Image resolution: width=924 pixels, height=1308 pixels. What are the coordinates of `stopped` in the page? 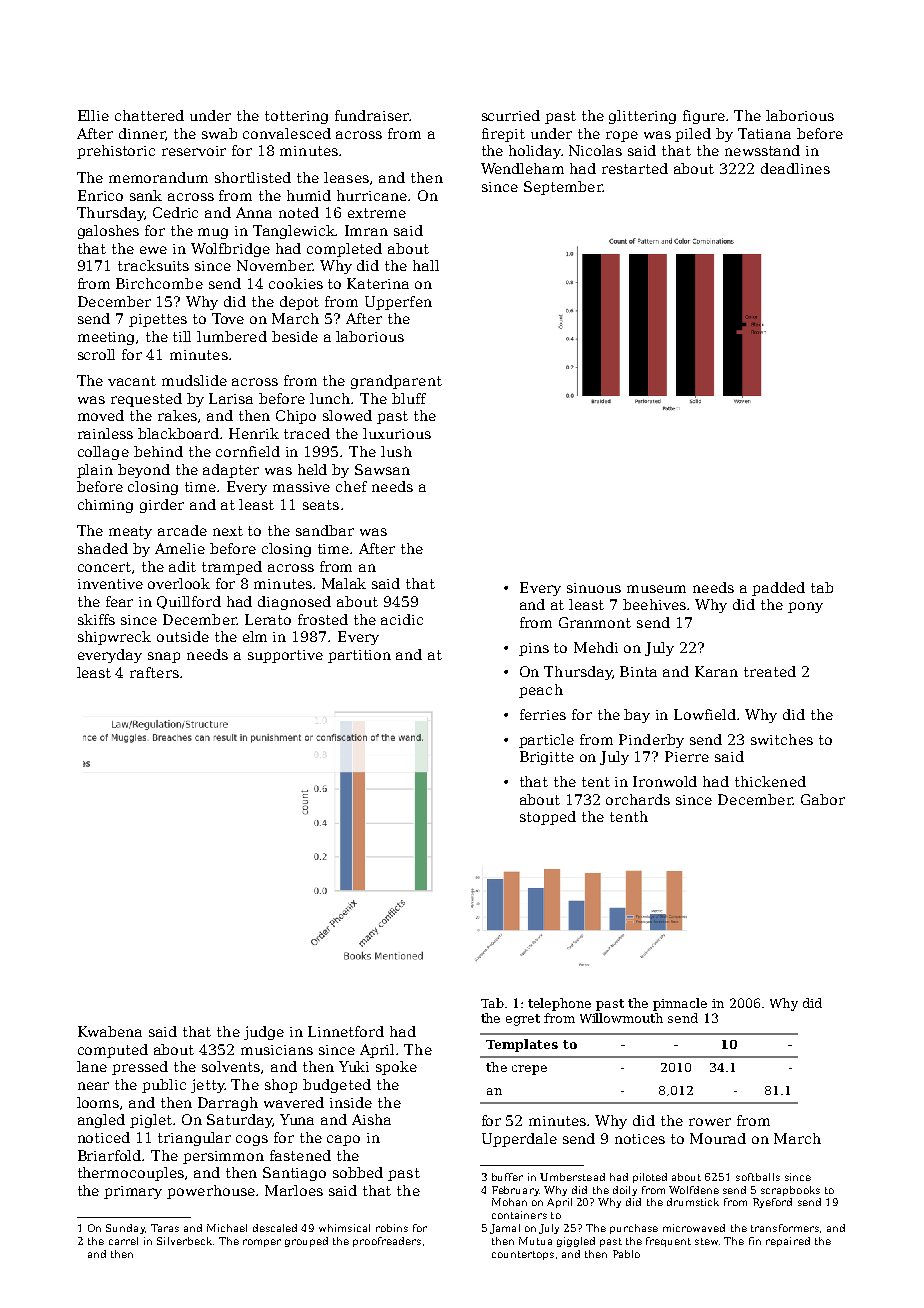 It's located at (548, 818).
